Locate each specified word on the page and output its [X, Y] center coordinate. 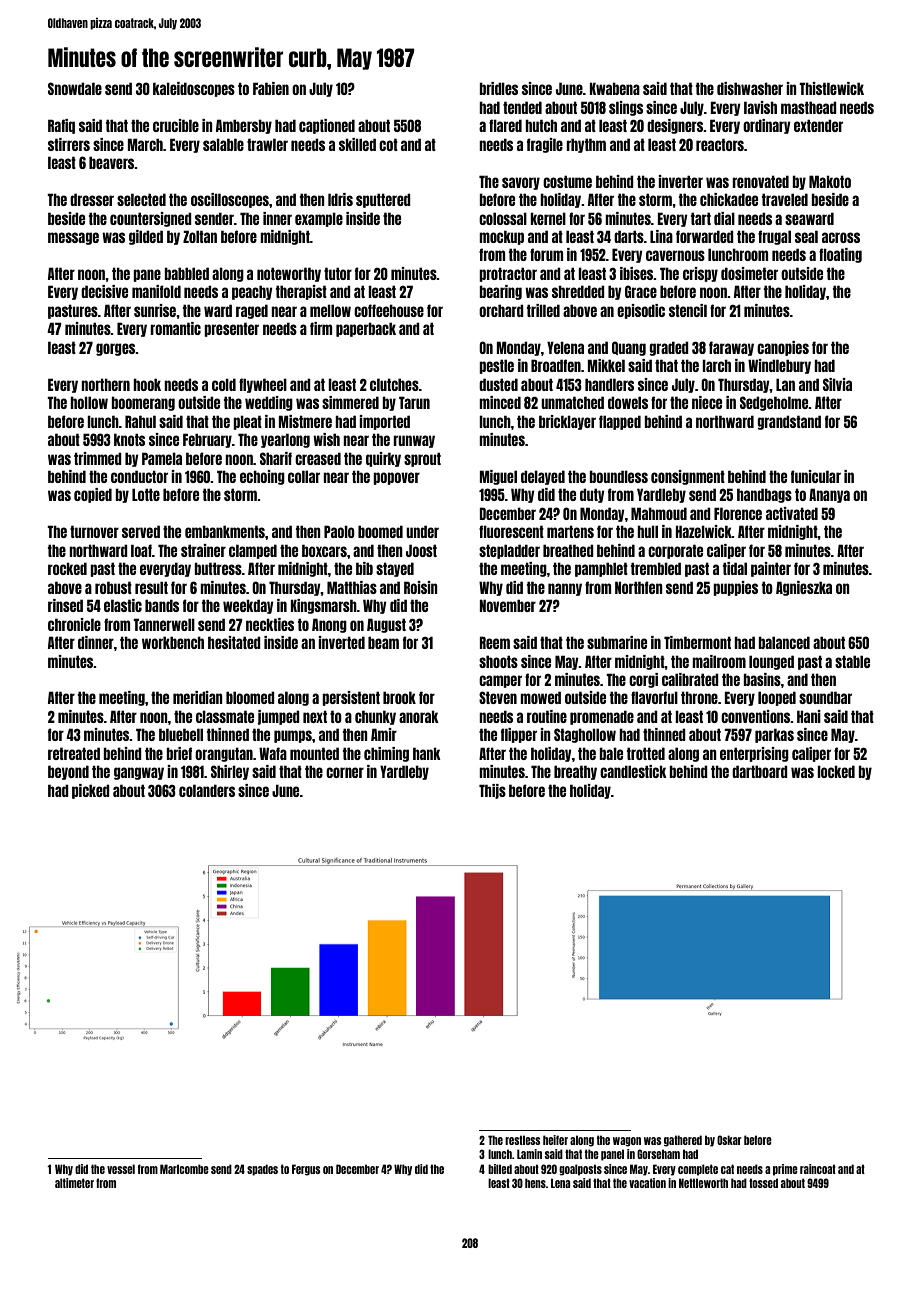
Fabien [271, 88]
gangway [139, 773]
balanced [784, 642]
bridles [498, 88]
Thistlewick [831, 88]
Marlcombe [184, 1169]
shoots [498, 661]
